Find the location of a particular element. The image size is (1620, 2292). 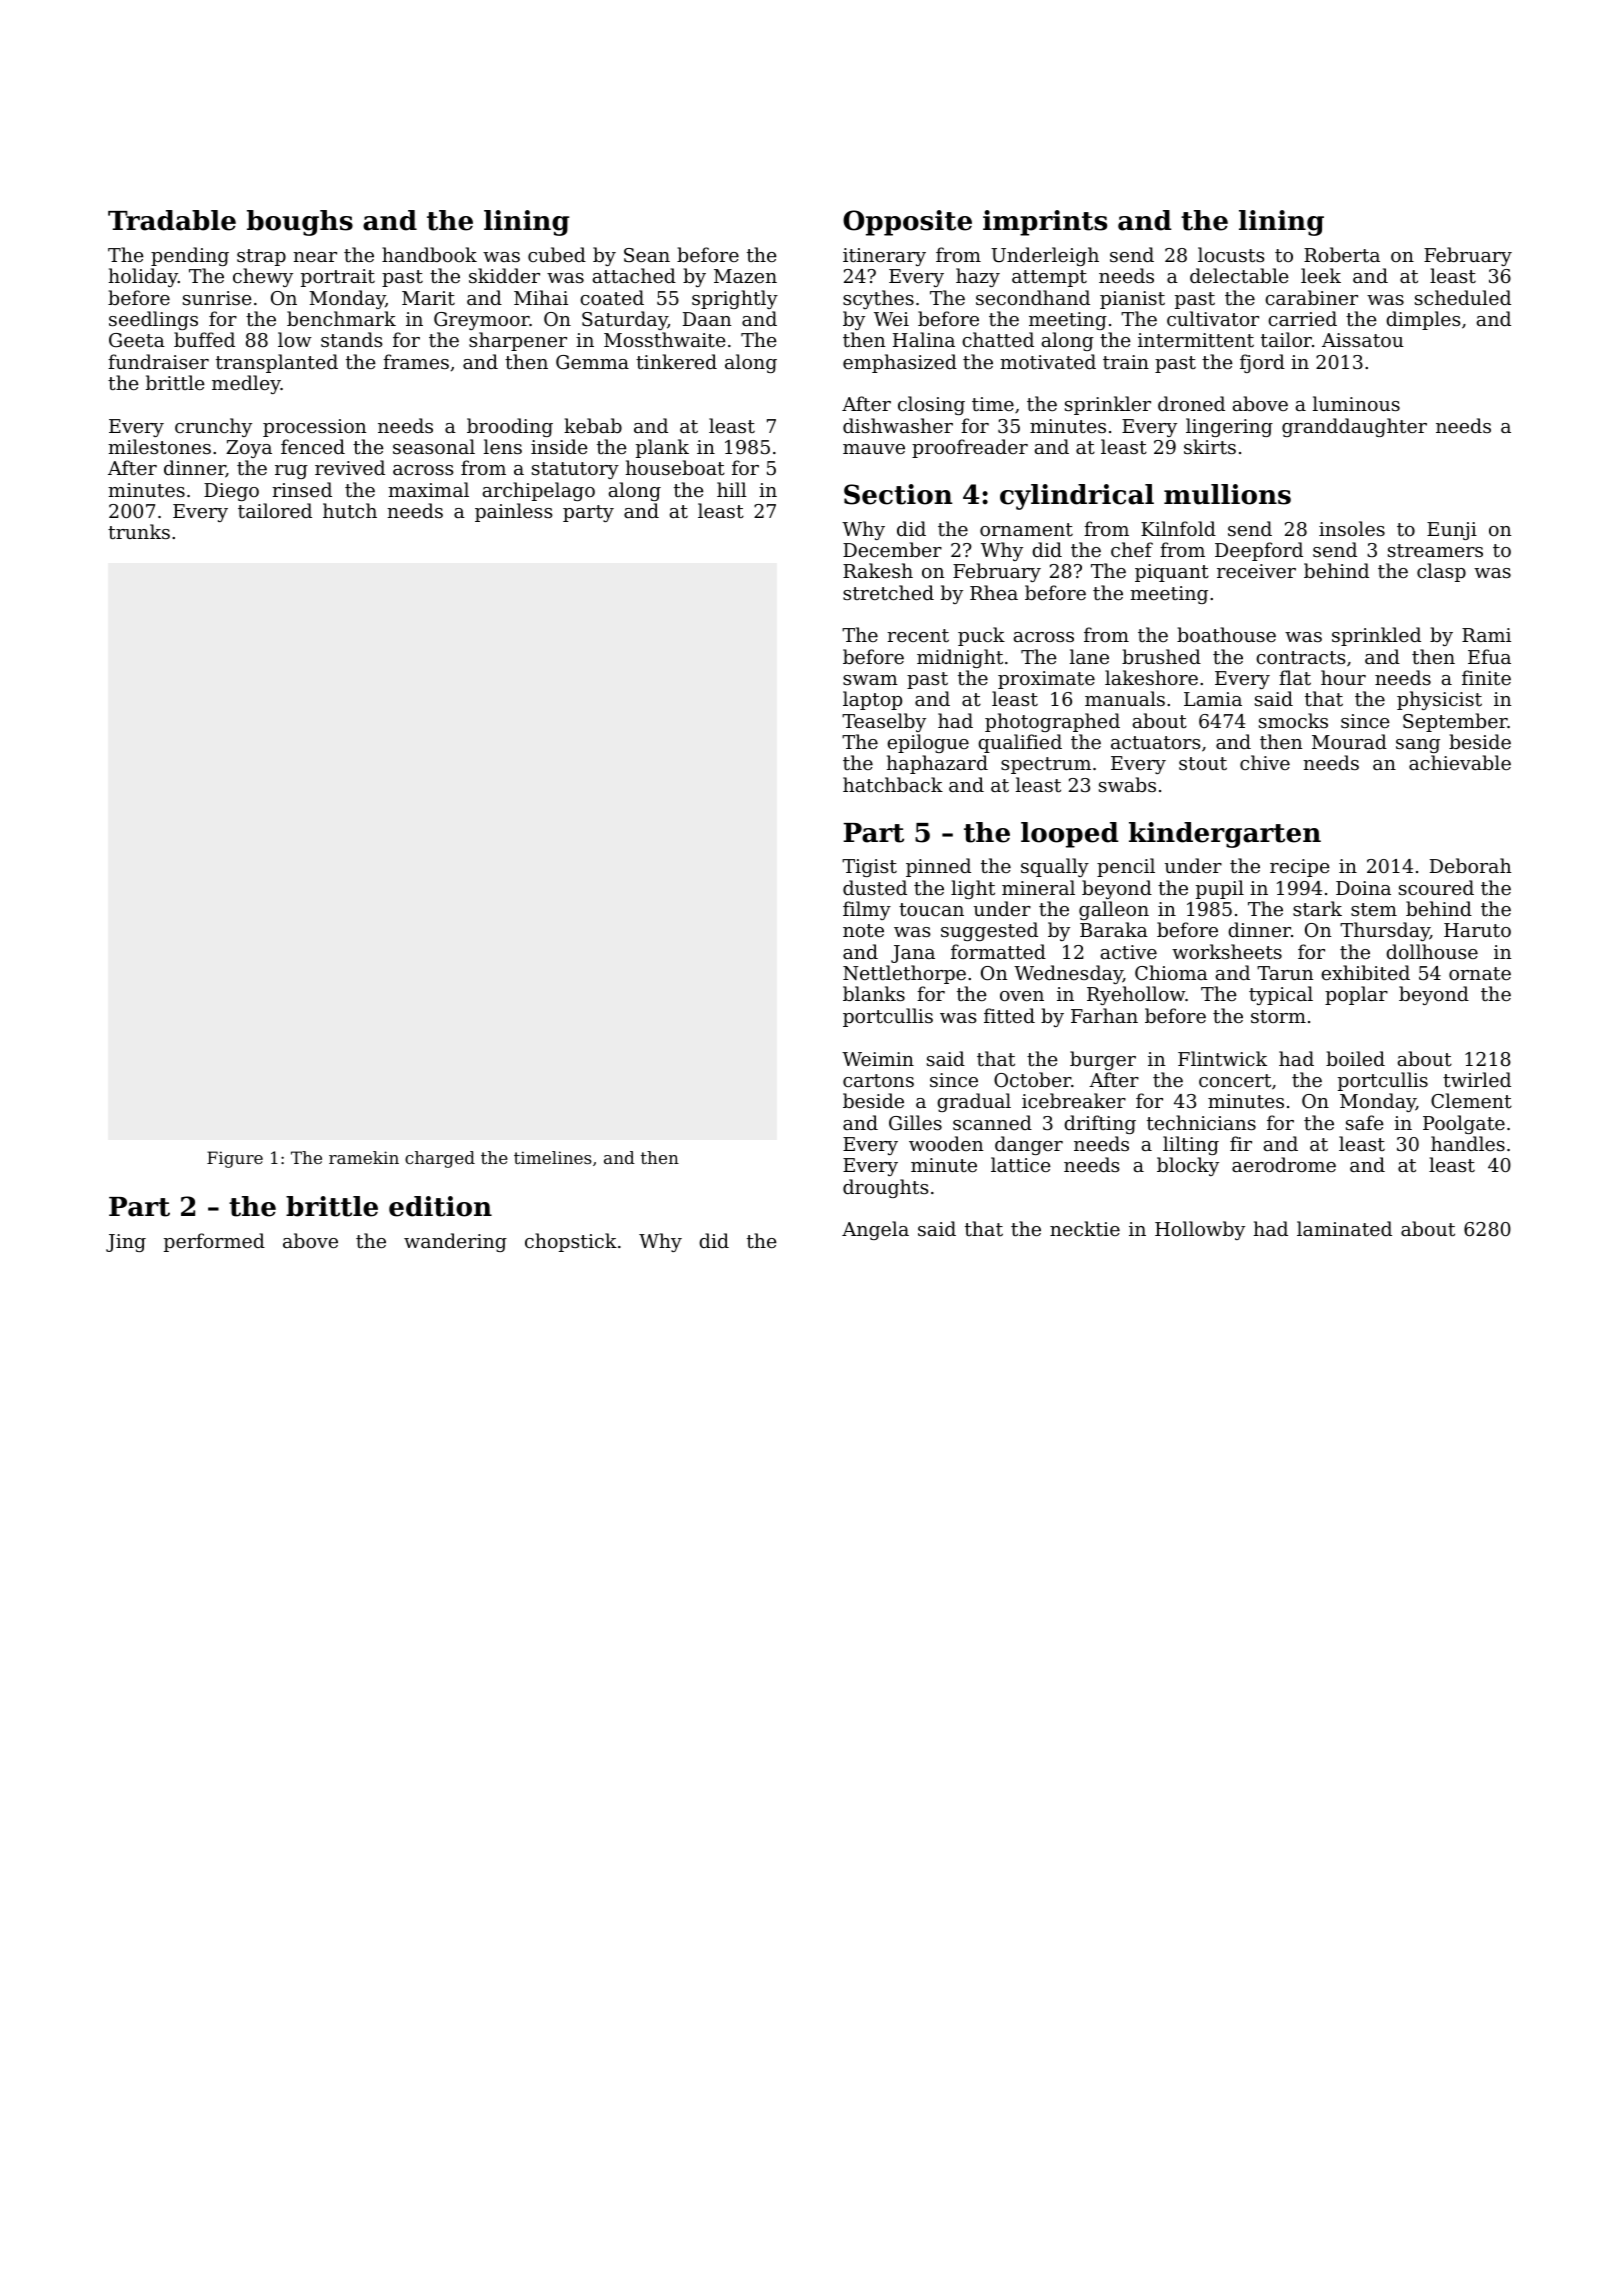

hatchback is located at coordinates (893, 784).
